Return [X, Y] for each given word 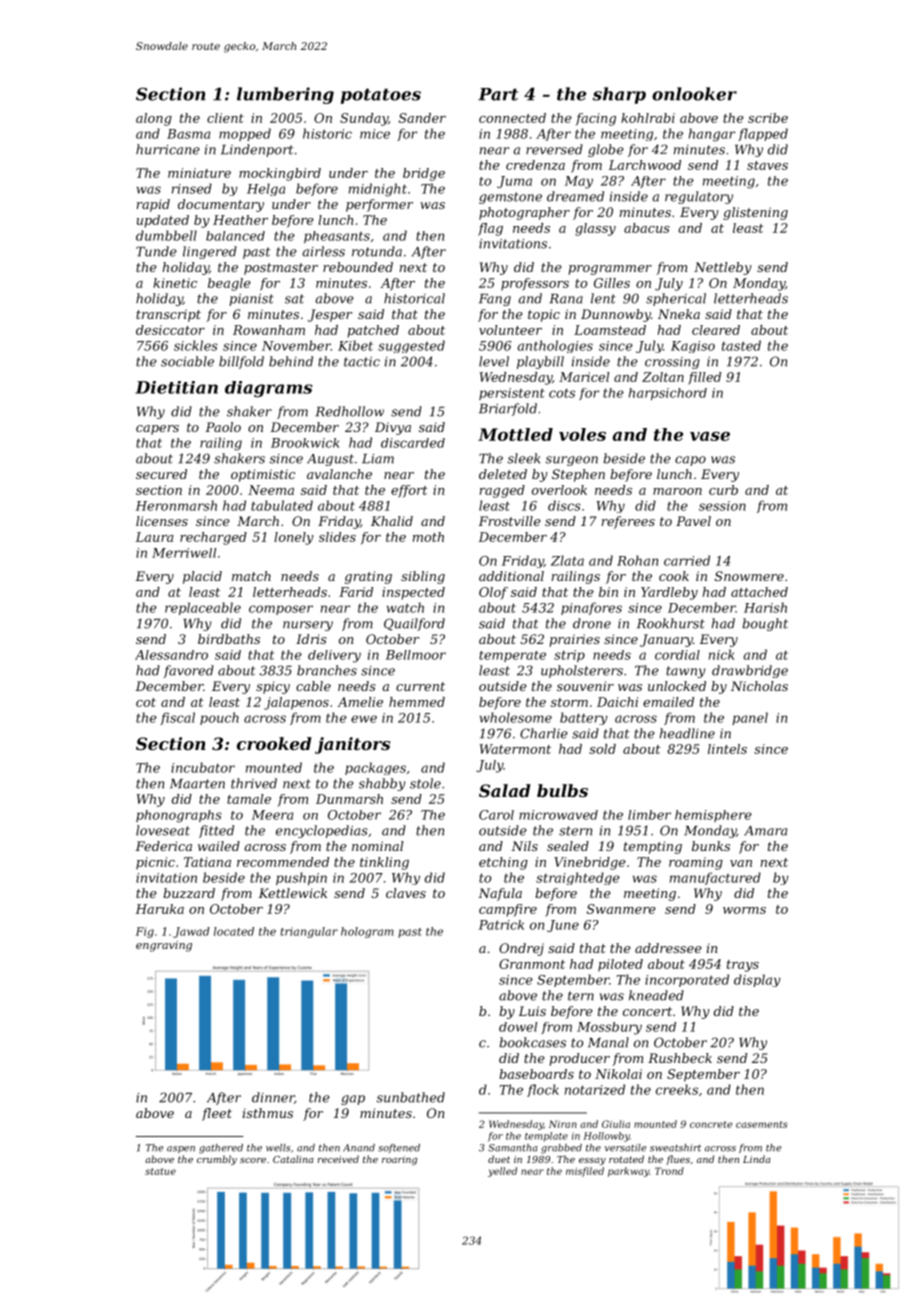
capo [690, 461]
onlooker [694, 94]
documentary [221, 205]
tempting [653, 847]
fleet [217, 1114]
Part [498, 94]
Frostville [509, 521]
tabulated [282, 505]
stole [425, 783]
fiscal [177, 718]
